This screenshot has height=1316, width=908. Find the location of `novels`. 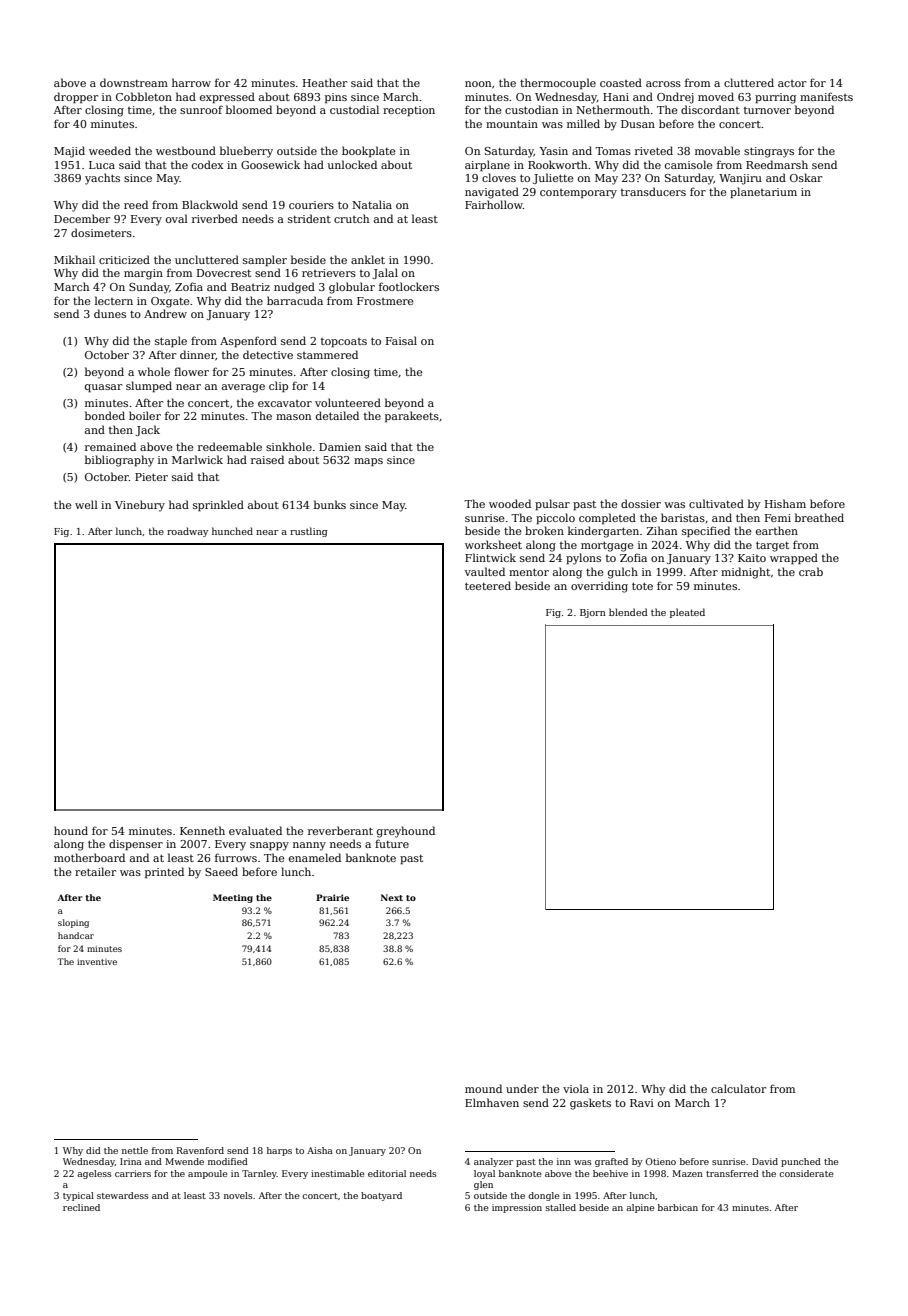

novels is located at coordinates (238, 1195).
